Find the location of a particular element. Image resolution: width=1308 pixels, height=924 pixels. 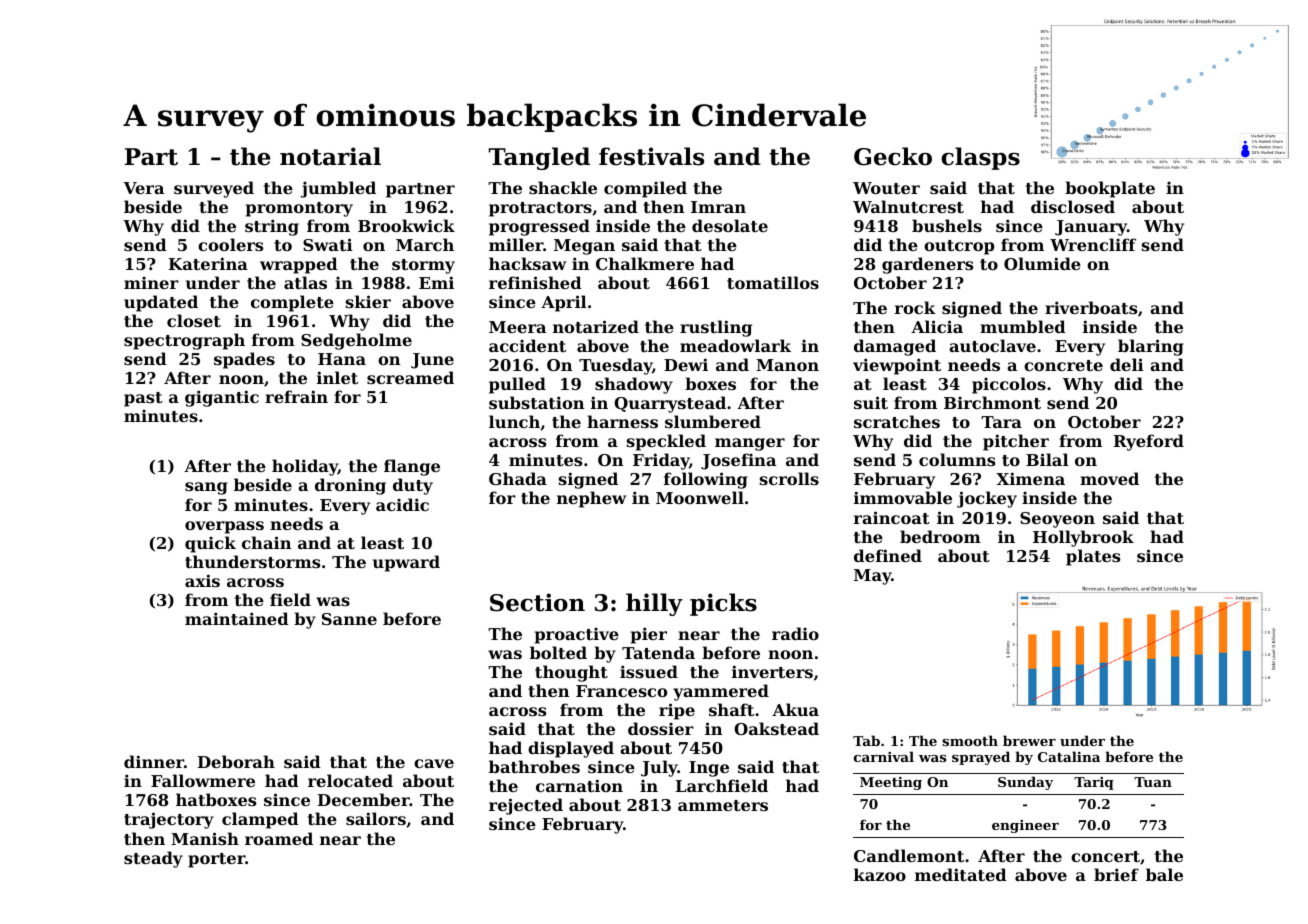

notarial is located at coordinates (330, 156).
